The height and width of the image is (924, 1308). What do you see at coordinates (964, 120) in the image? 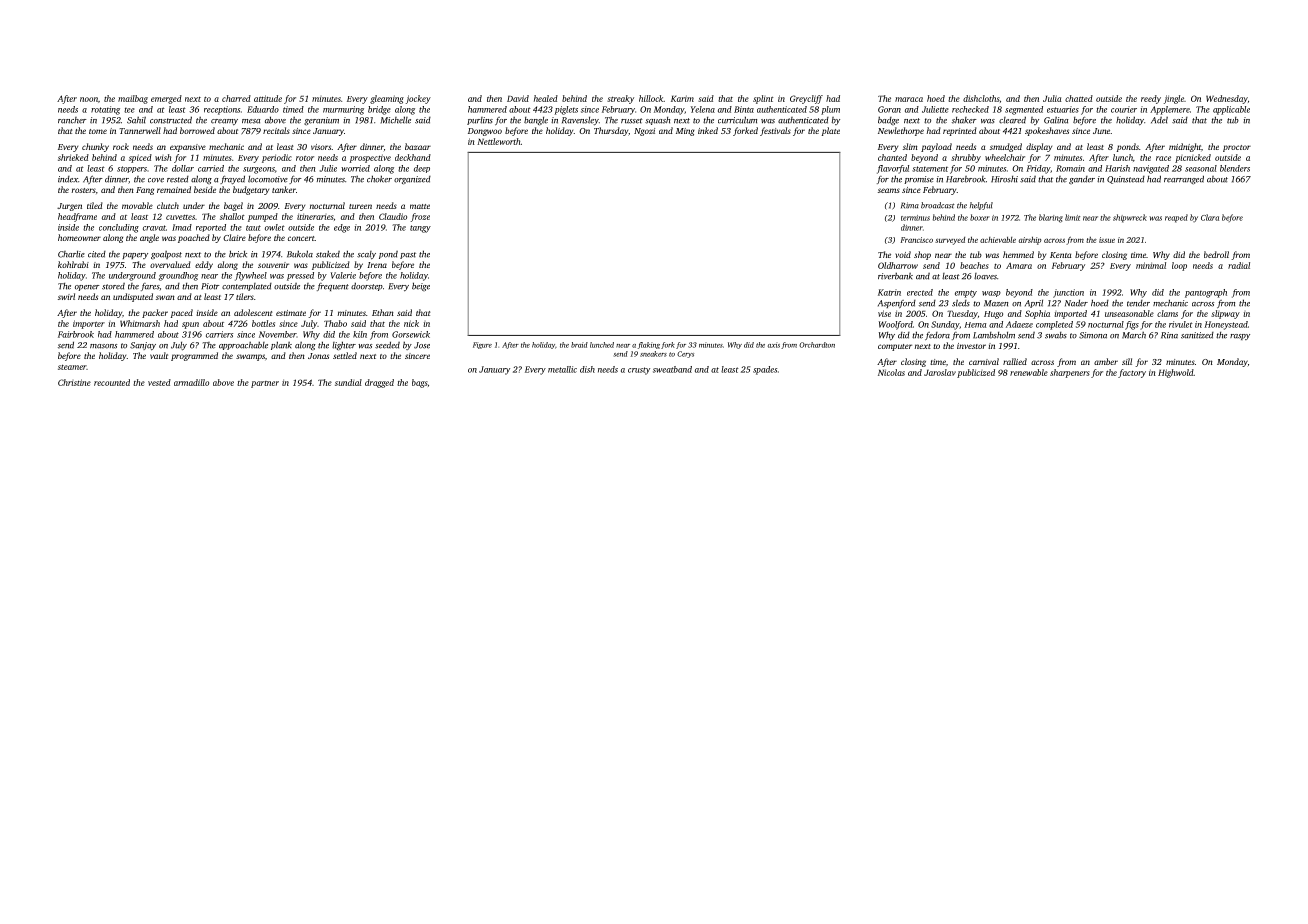
I see `shaker` at bounding box center [964, 120].
